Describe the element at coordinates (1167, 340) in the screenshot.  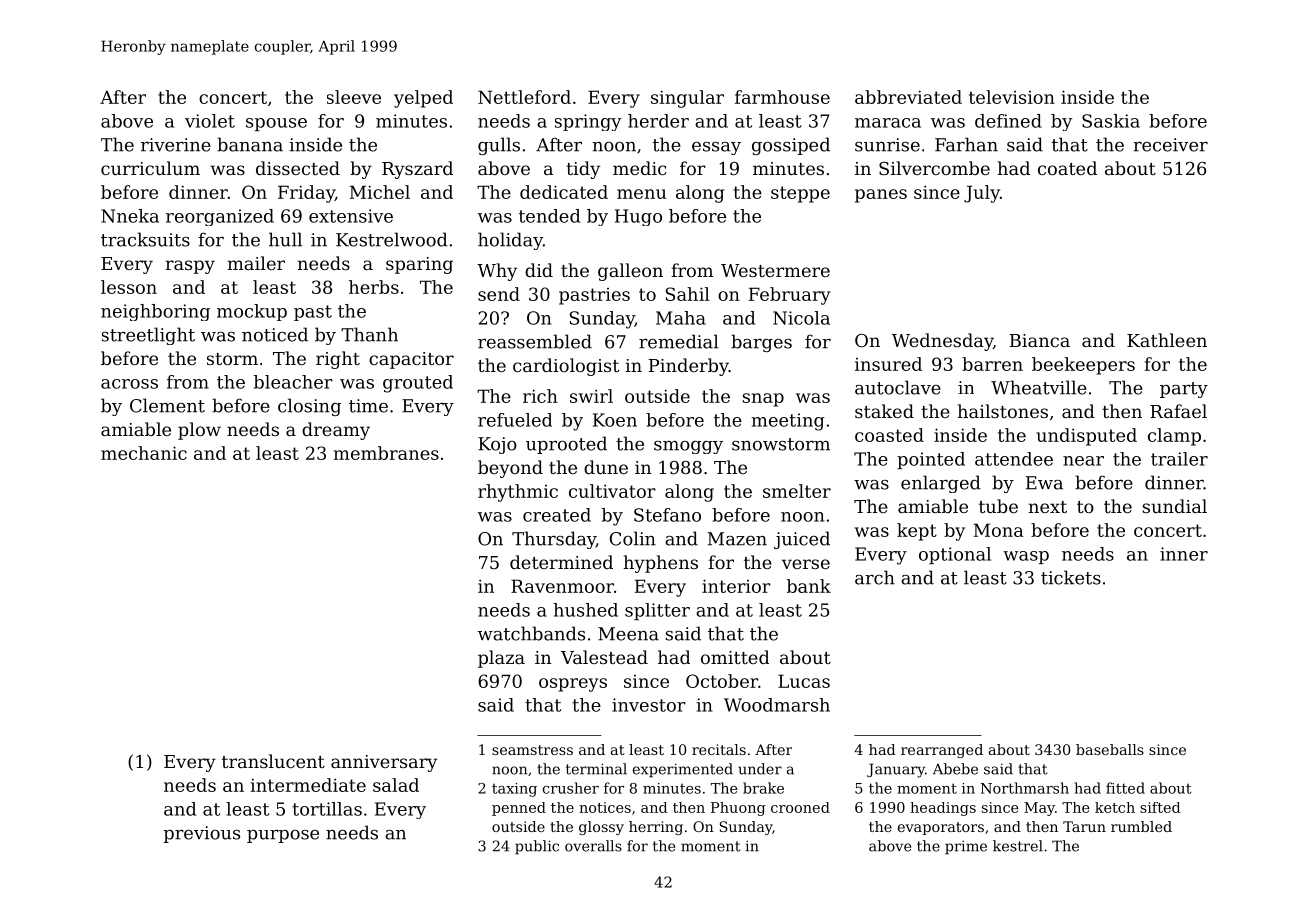
I see `Kathleen` at that location.
